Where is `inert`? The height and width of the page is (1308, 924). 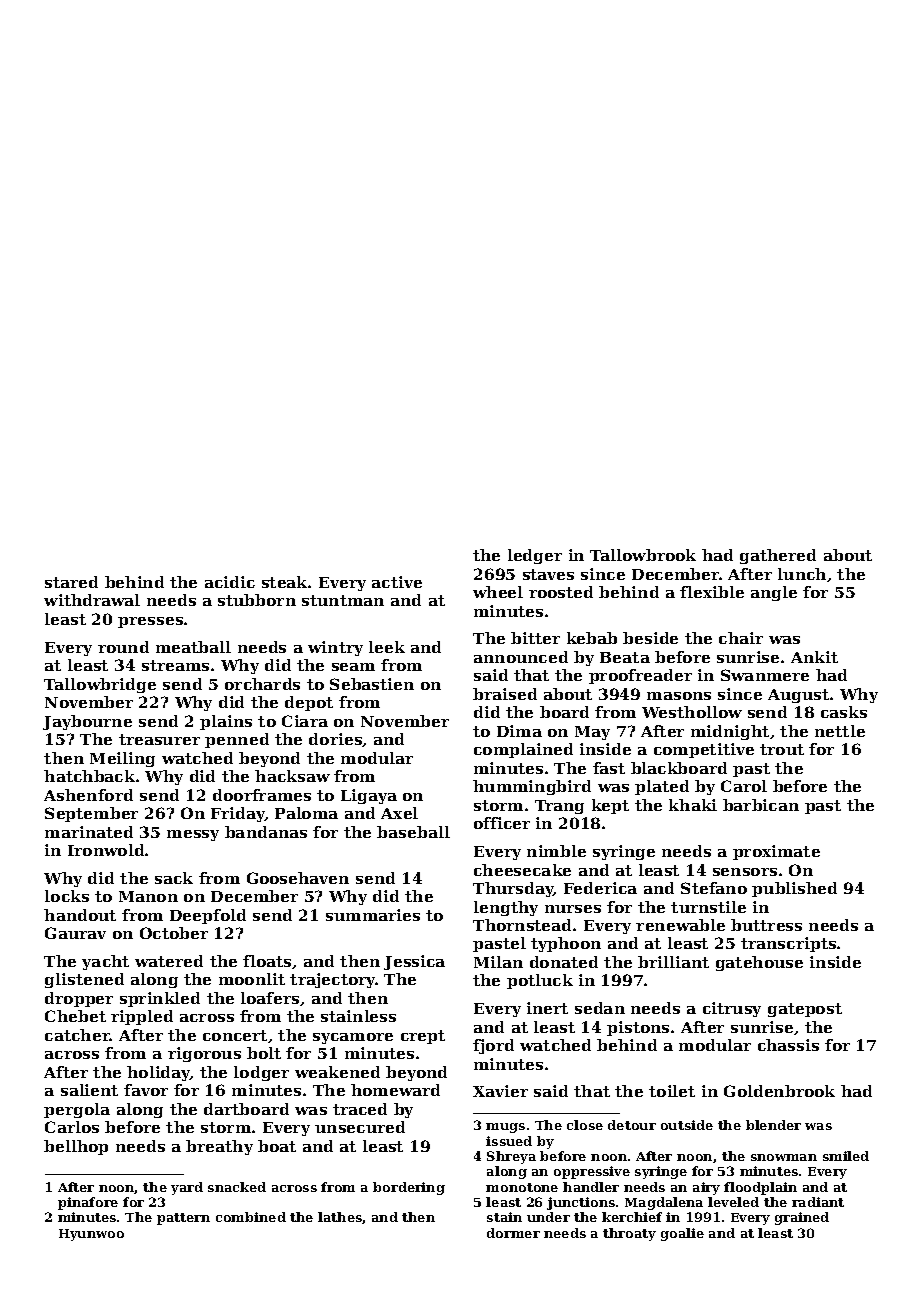
inert is located at coordinates (547, 1008).
